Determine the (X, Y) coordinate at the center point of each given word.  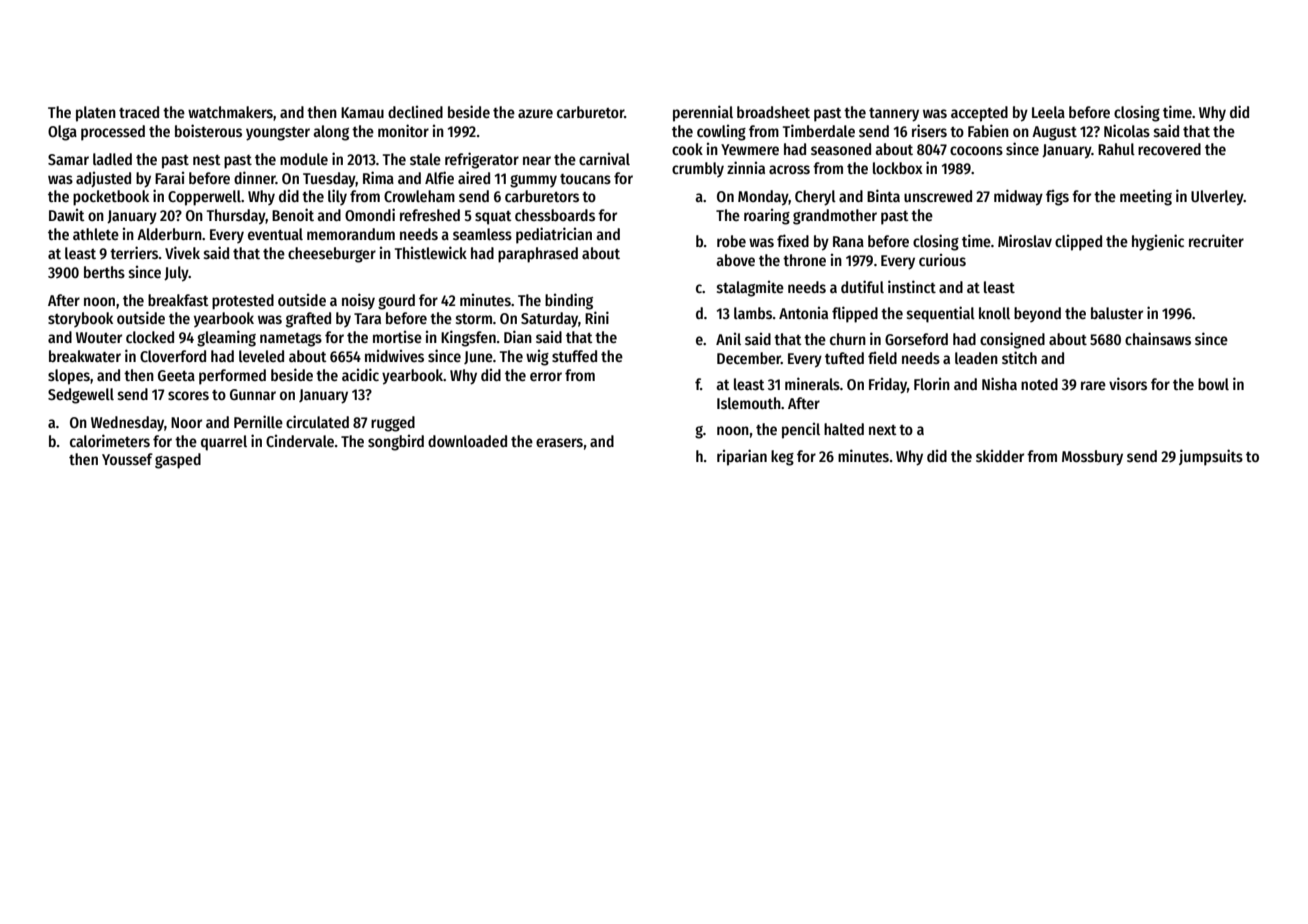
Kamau (362, 112)
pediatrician (554, 235)
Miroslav (1025, 241)
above (735, 260)
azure (535, 113)
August (1054, 133)
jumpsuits (1211, 457)
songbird (396, 443)
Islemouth (749, 403)
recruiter (1216, 240)
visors (1128, 384)
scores (188, 396)
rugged (393, 424)
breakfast (178, 300)
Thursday (236, 217)
